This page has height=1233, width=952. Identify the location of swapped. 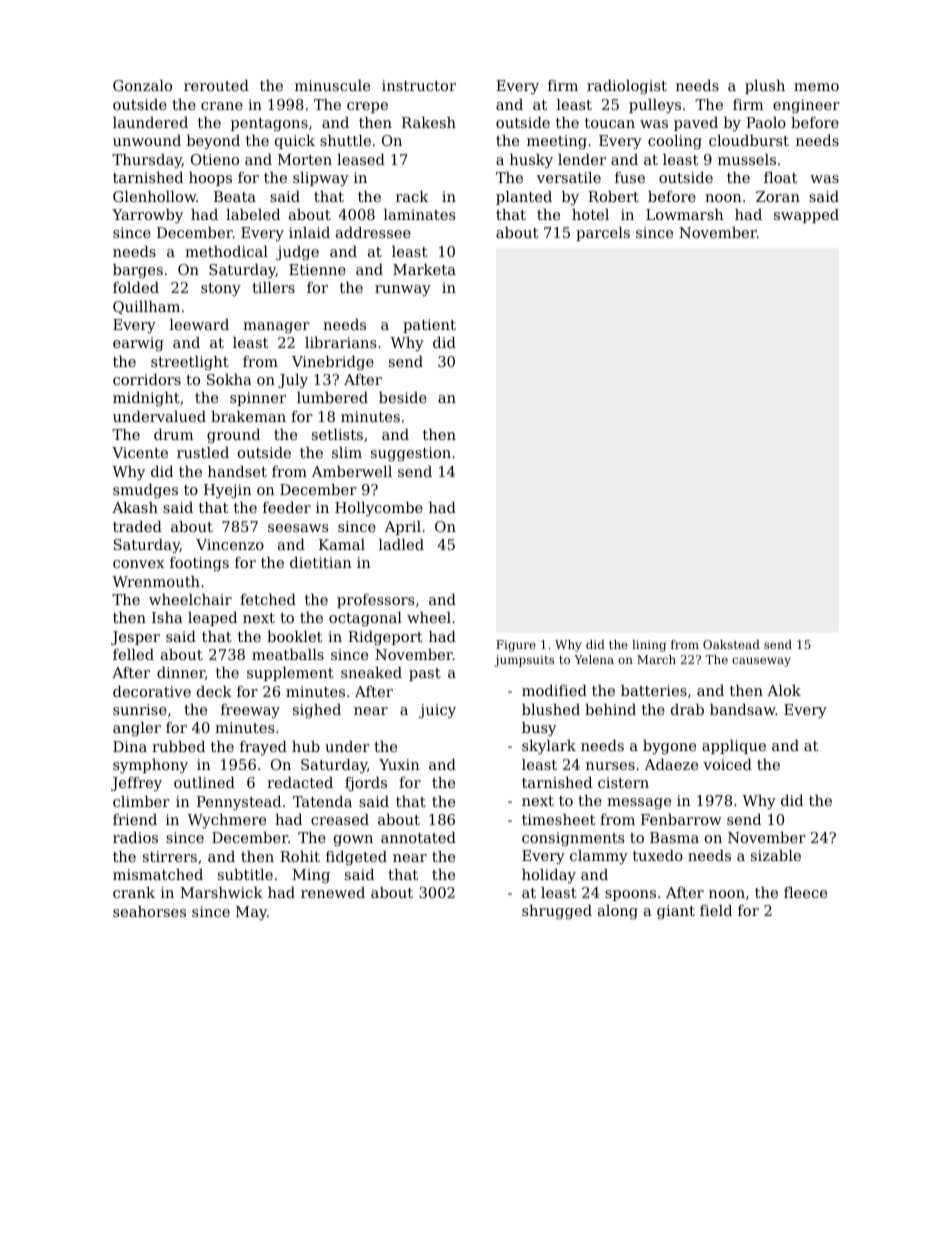
(806, 216).
